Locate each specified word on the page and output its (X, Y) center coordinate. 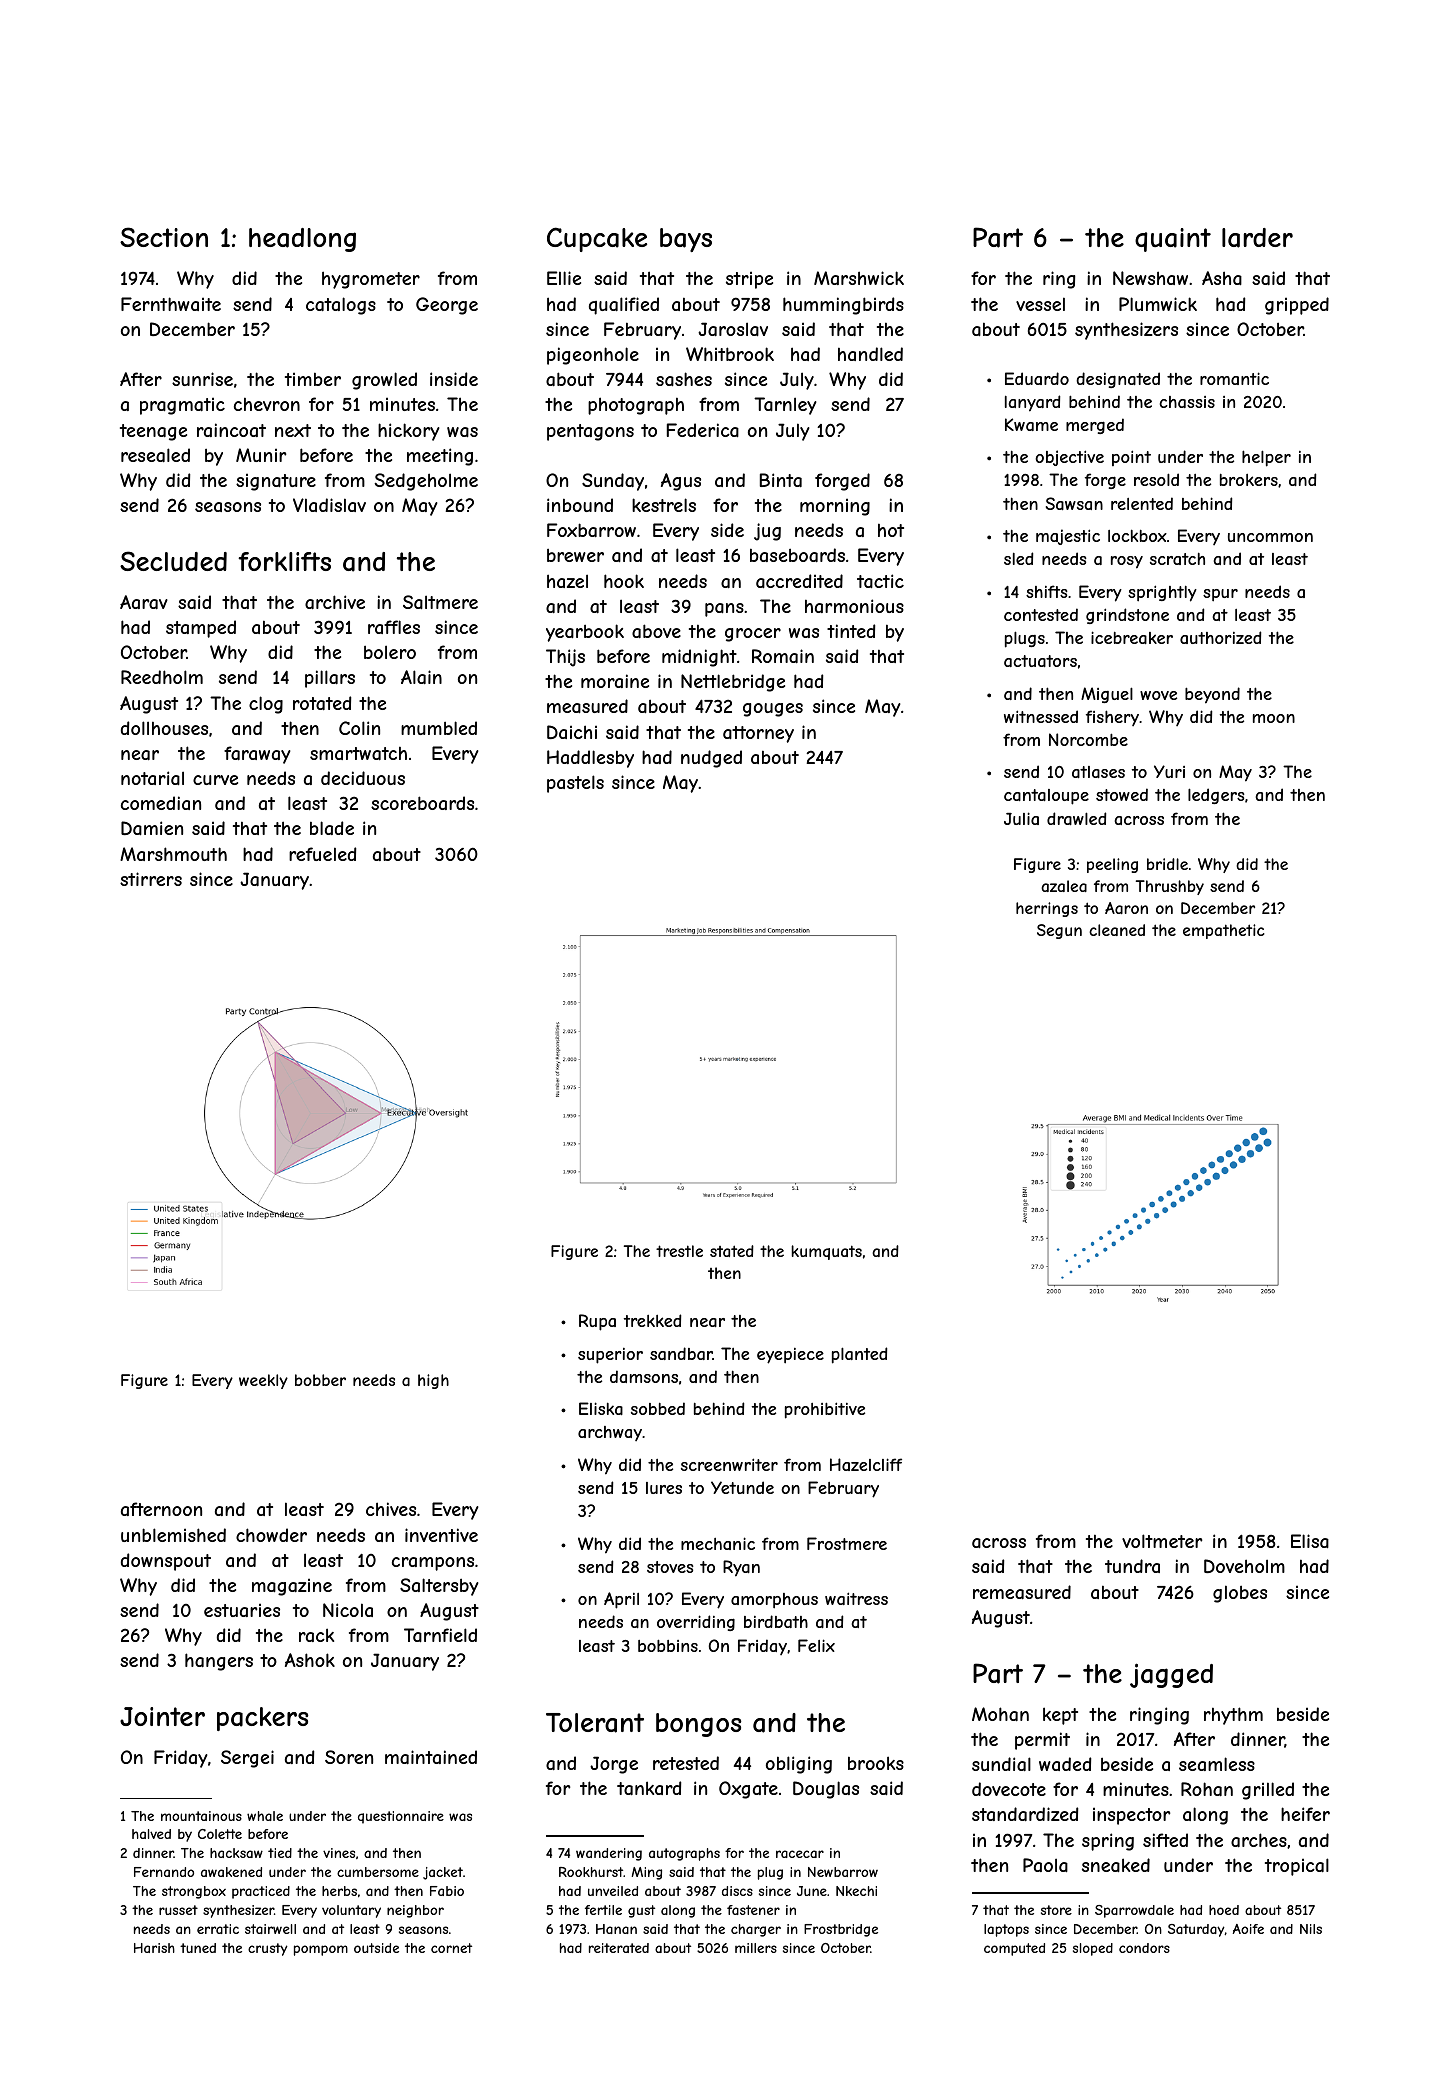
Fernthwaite (171, 304)
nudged (711, 759)
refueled (322, 854)
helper (1266, 458)
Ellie (564, 278)
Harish (154, 1948)
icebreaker (1132, 637)
